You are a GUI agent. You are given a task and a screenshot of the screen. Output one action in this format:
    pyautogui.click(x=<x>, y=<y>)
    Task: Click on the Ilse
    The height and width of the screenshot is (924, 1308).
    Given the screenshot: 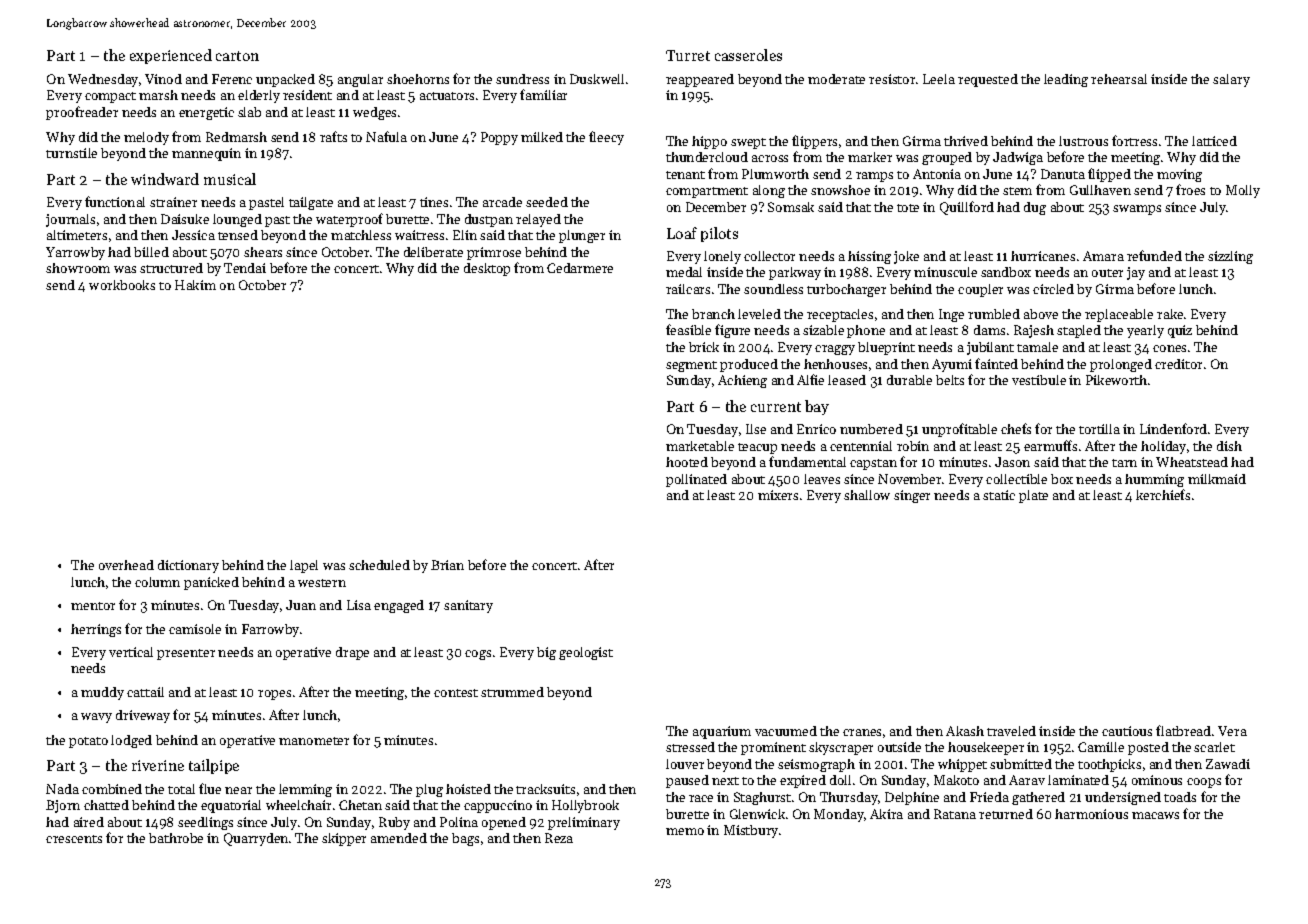 What is the action you would take?
    pyautogui.click(x=756, y=429)
